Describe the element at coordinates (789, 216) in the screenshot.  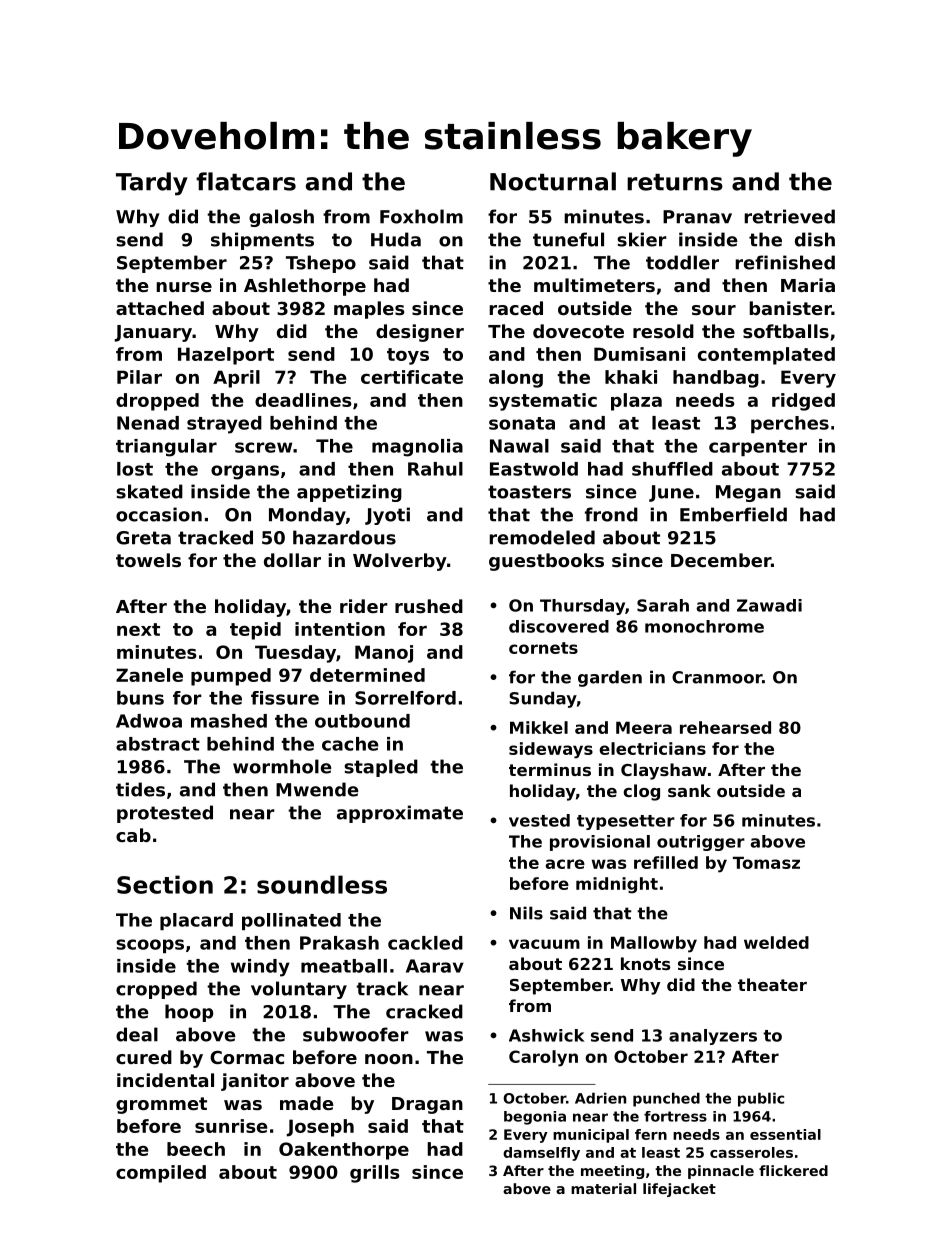
I see `retrieved` at that location.
